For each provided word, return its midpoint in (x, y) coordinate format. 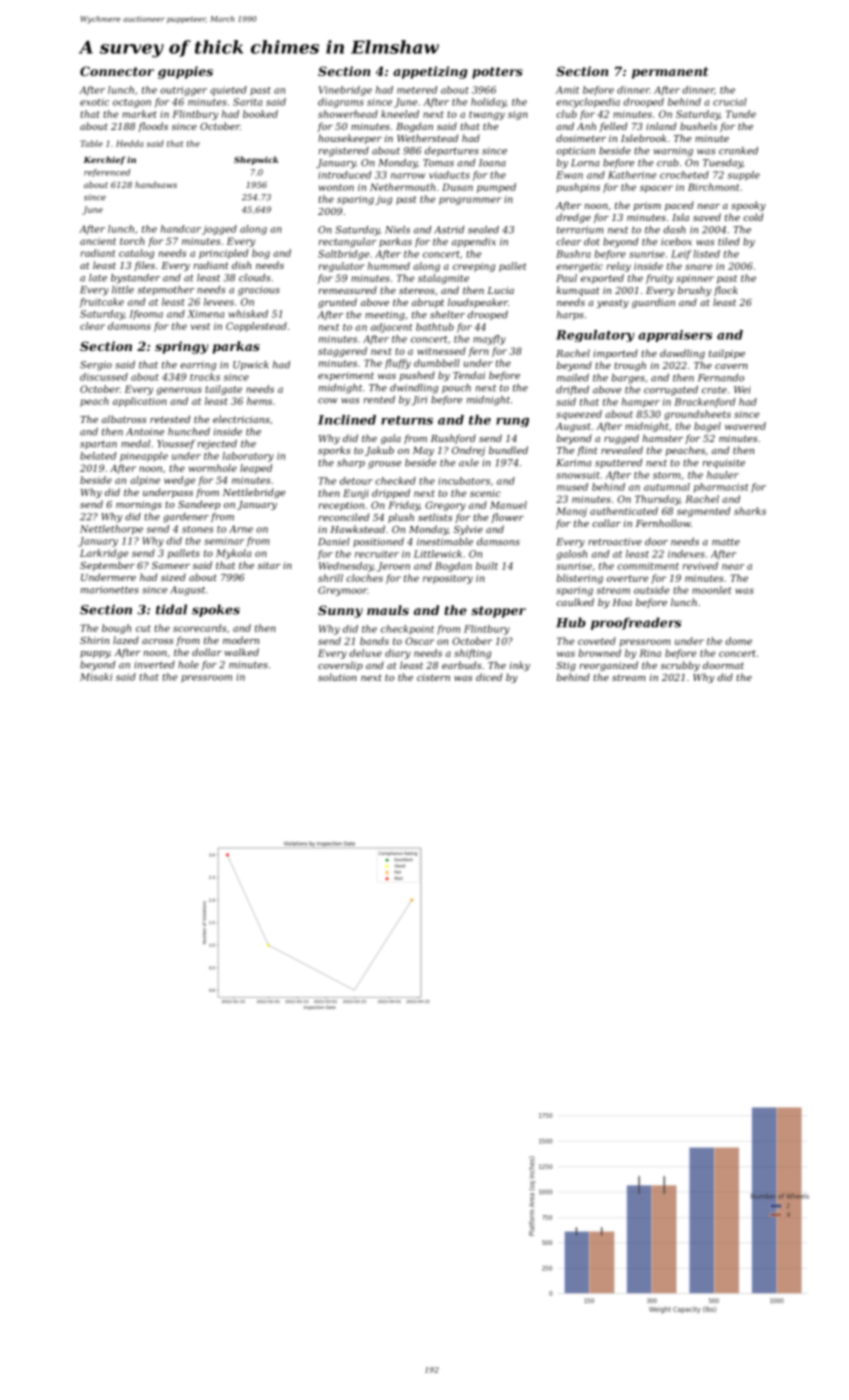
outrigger (183, 91)
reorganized (609, 666)
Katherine (632, 175)
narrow (408, 176)
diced (489, 677)
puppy (95, 654)
